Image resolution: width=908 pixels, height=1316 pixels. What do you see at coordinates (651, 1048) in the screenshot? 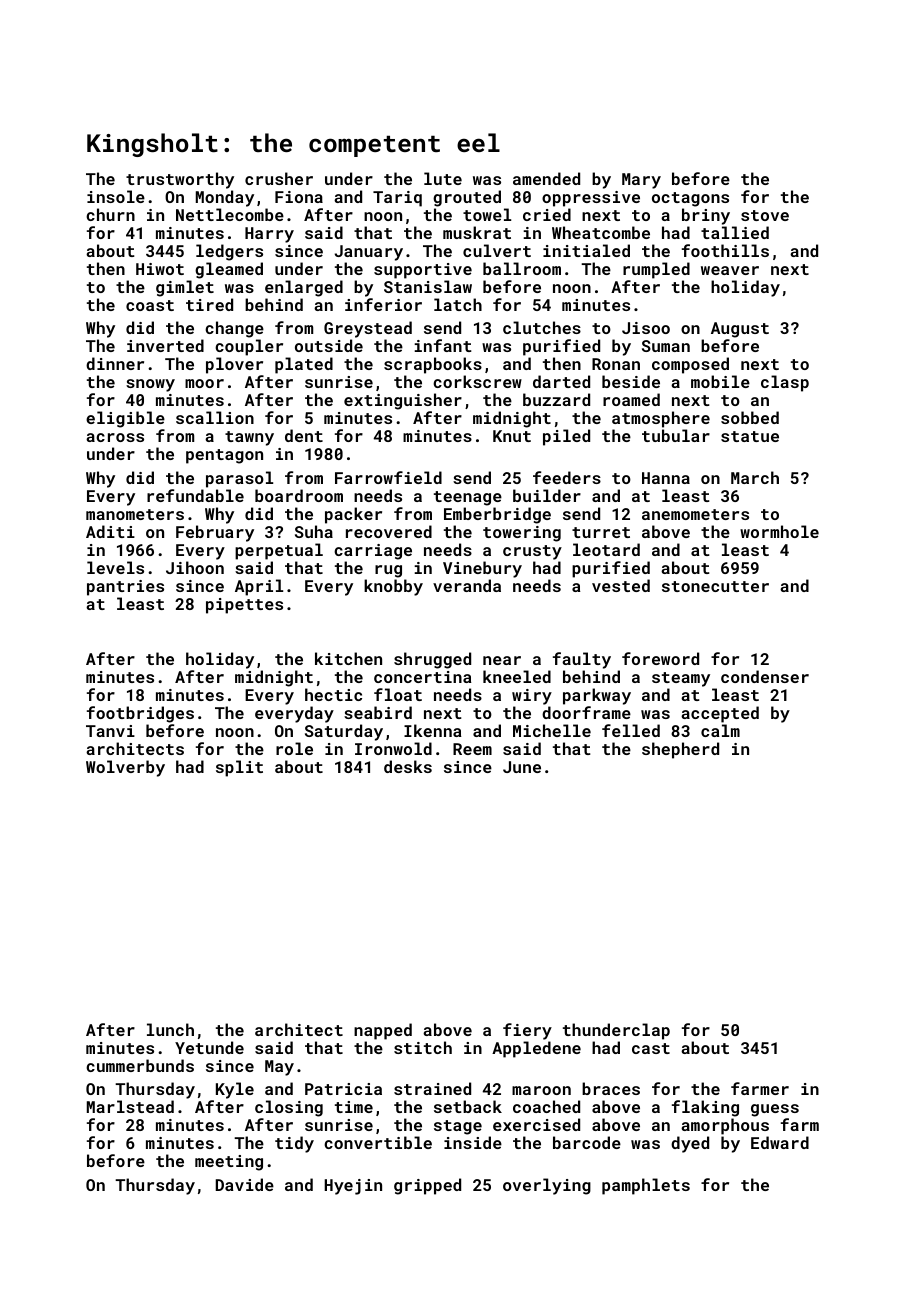
I see `cast` at bounding box center [651, 1048].
